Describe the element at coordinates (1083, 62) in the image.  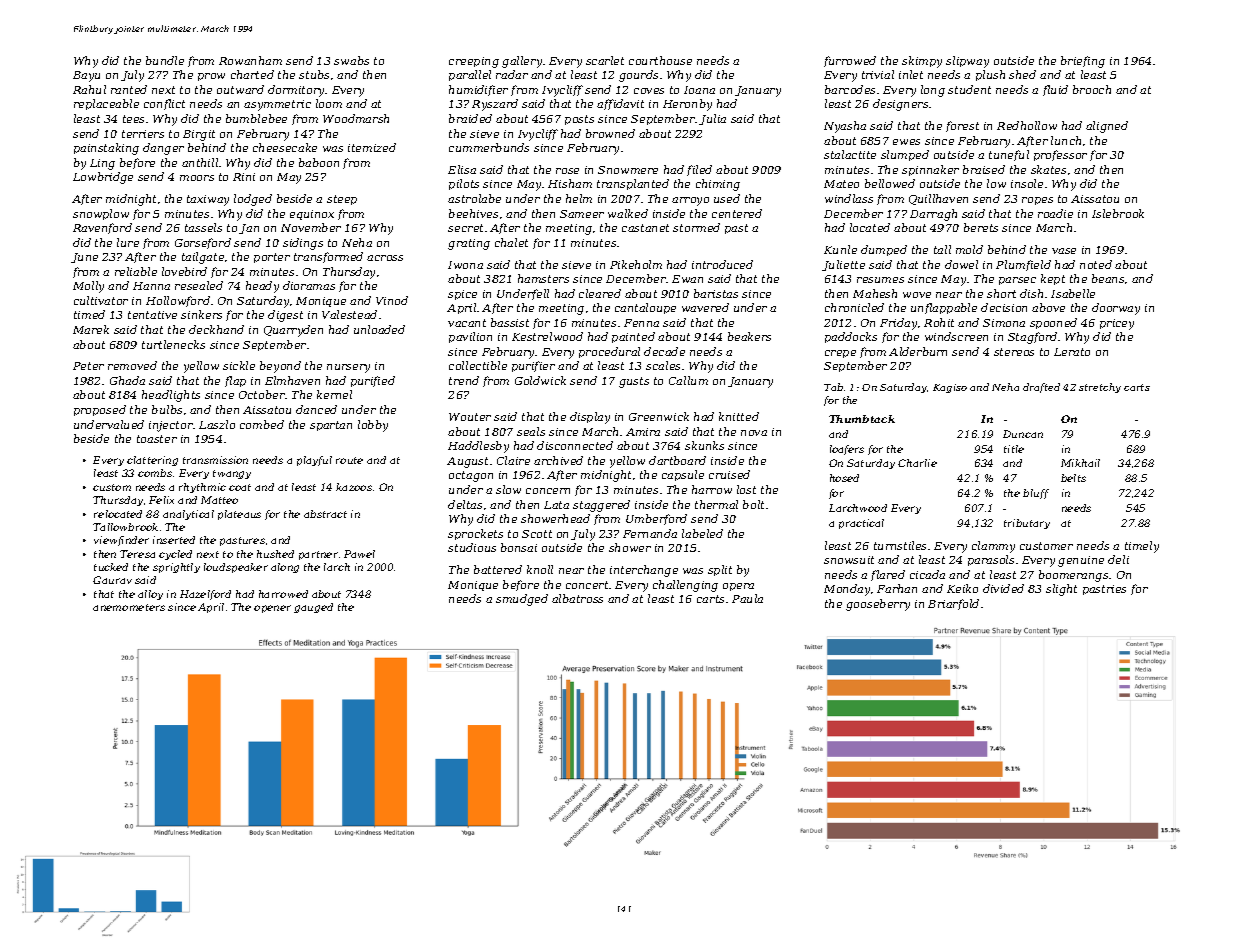
I see `briefing` at that location.
